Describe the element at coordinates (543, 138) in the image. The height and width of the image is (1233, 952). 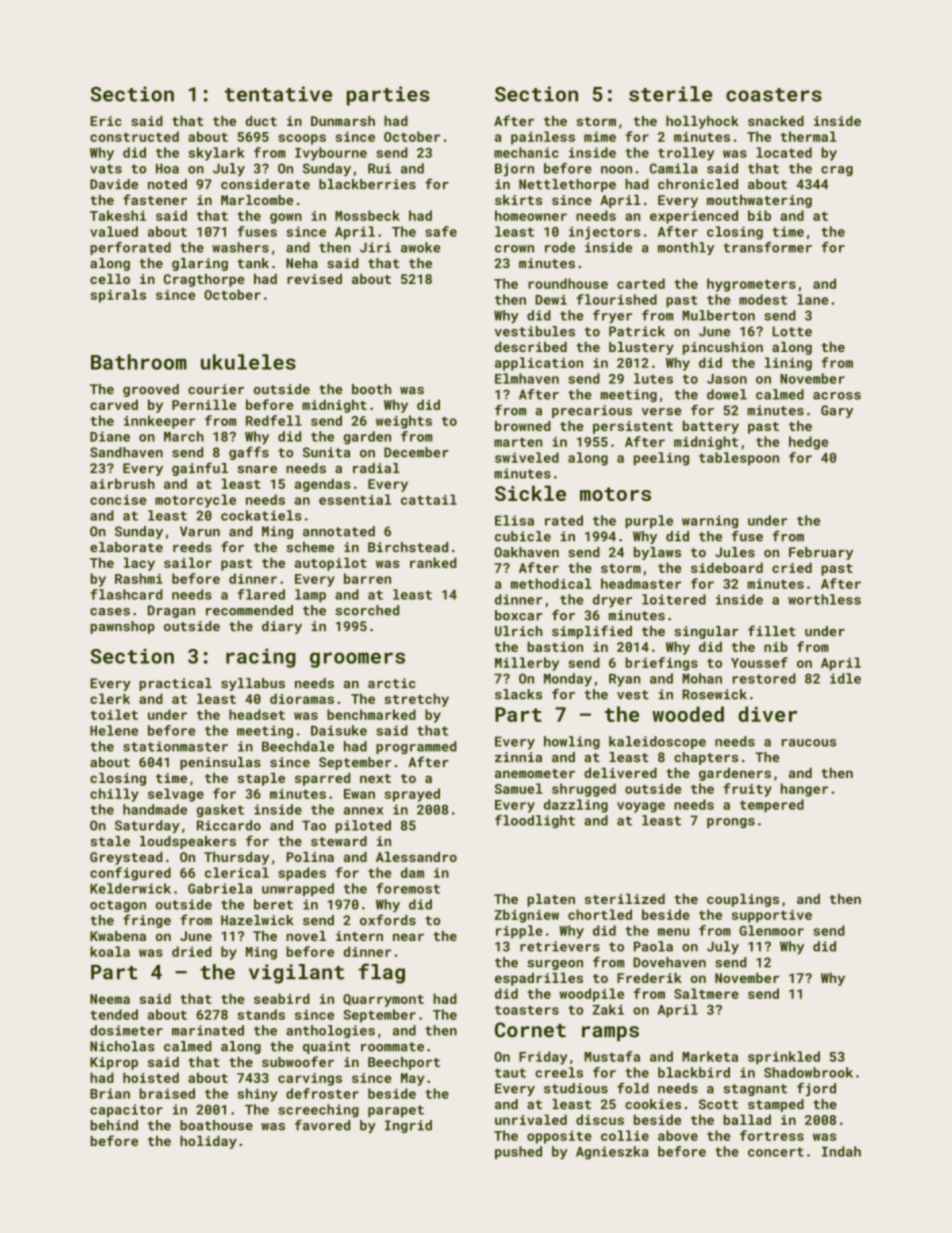
I see `painless` at that location.
